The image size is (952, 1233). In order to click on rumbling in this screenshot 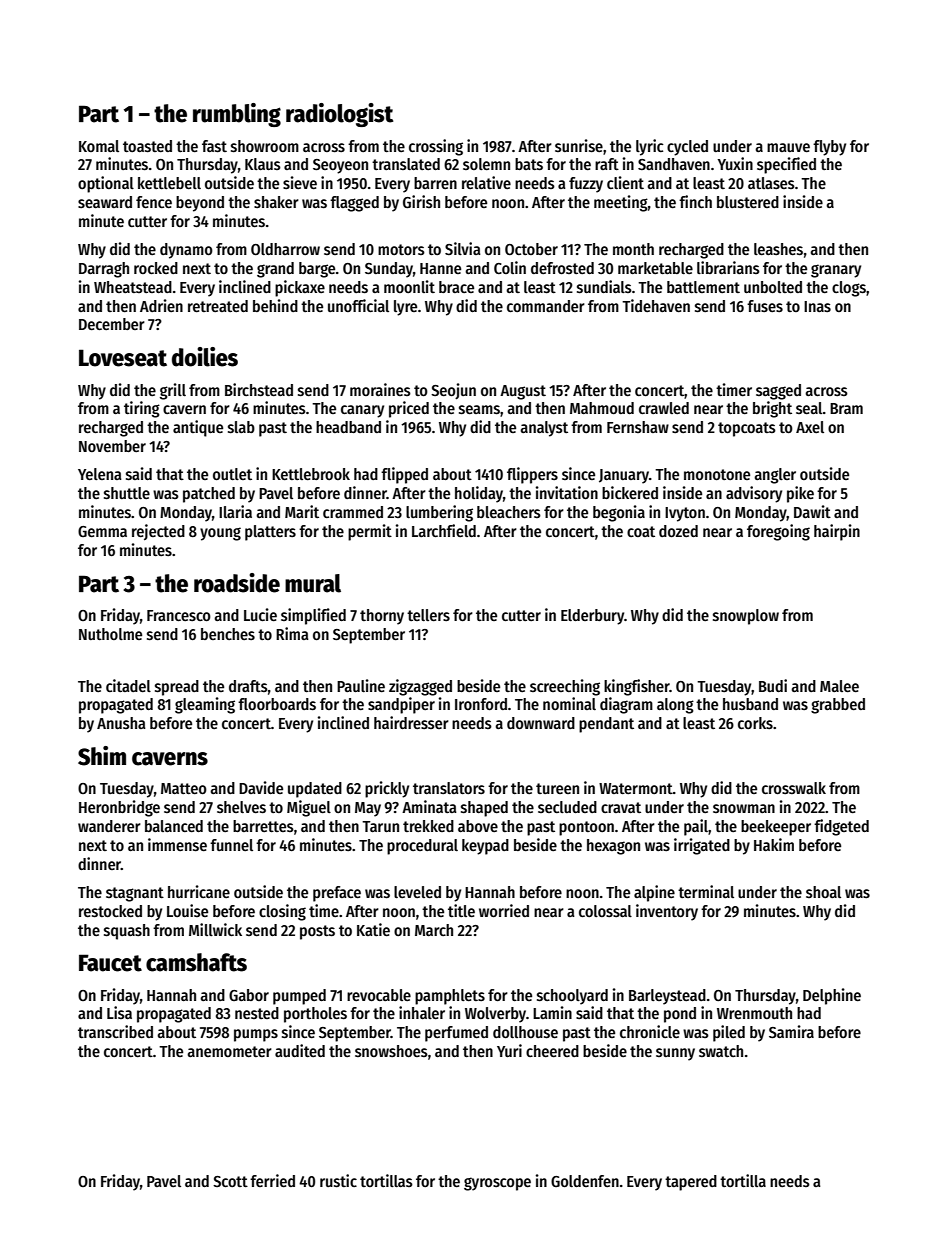, I will do `click(237, 115)`.
